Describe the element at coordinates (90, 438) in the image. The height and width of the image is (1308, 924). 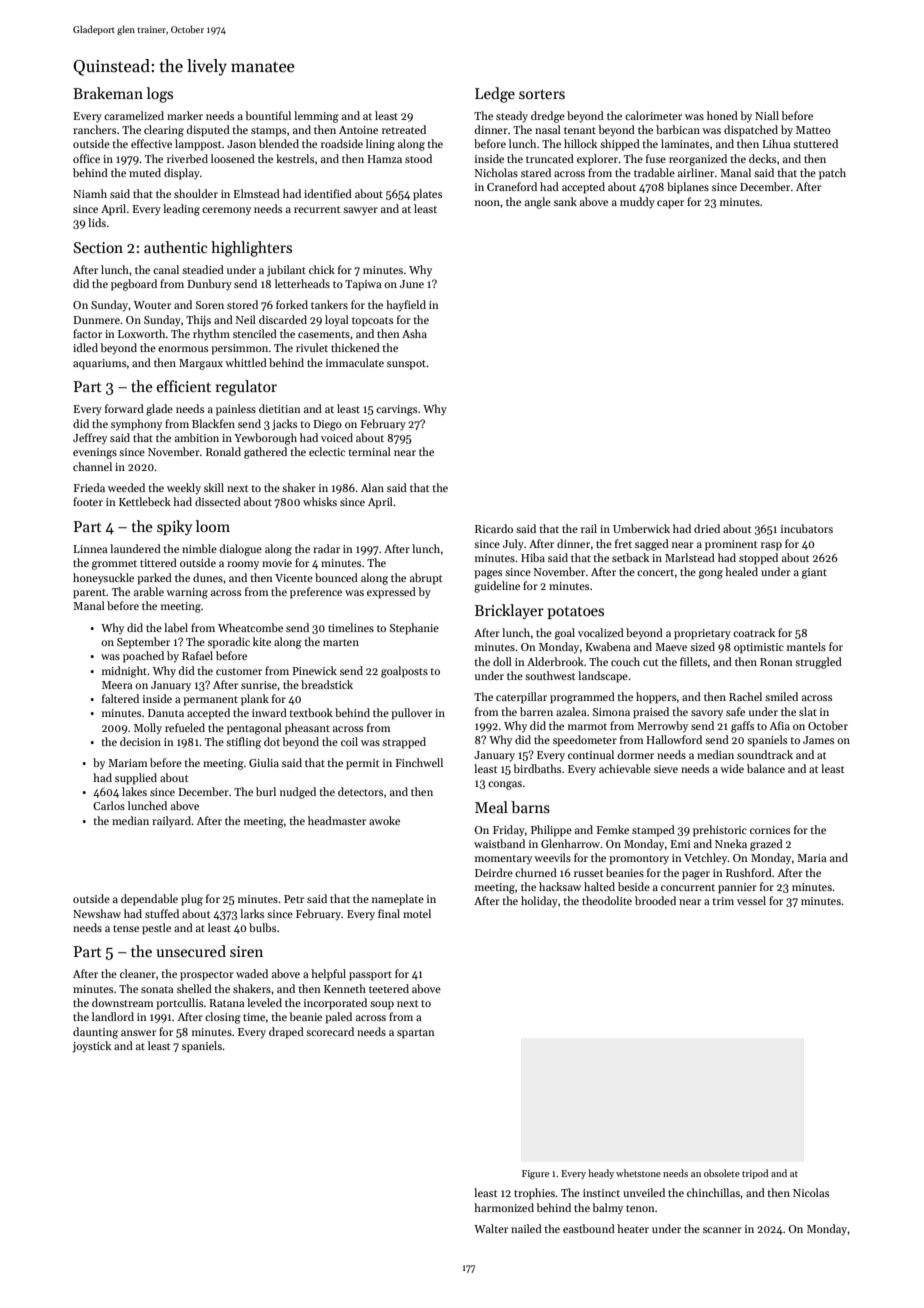
I see `Jeffrey` at that location.
